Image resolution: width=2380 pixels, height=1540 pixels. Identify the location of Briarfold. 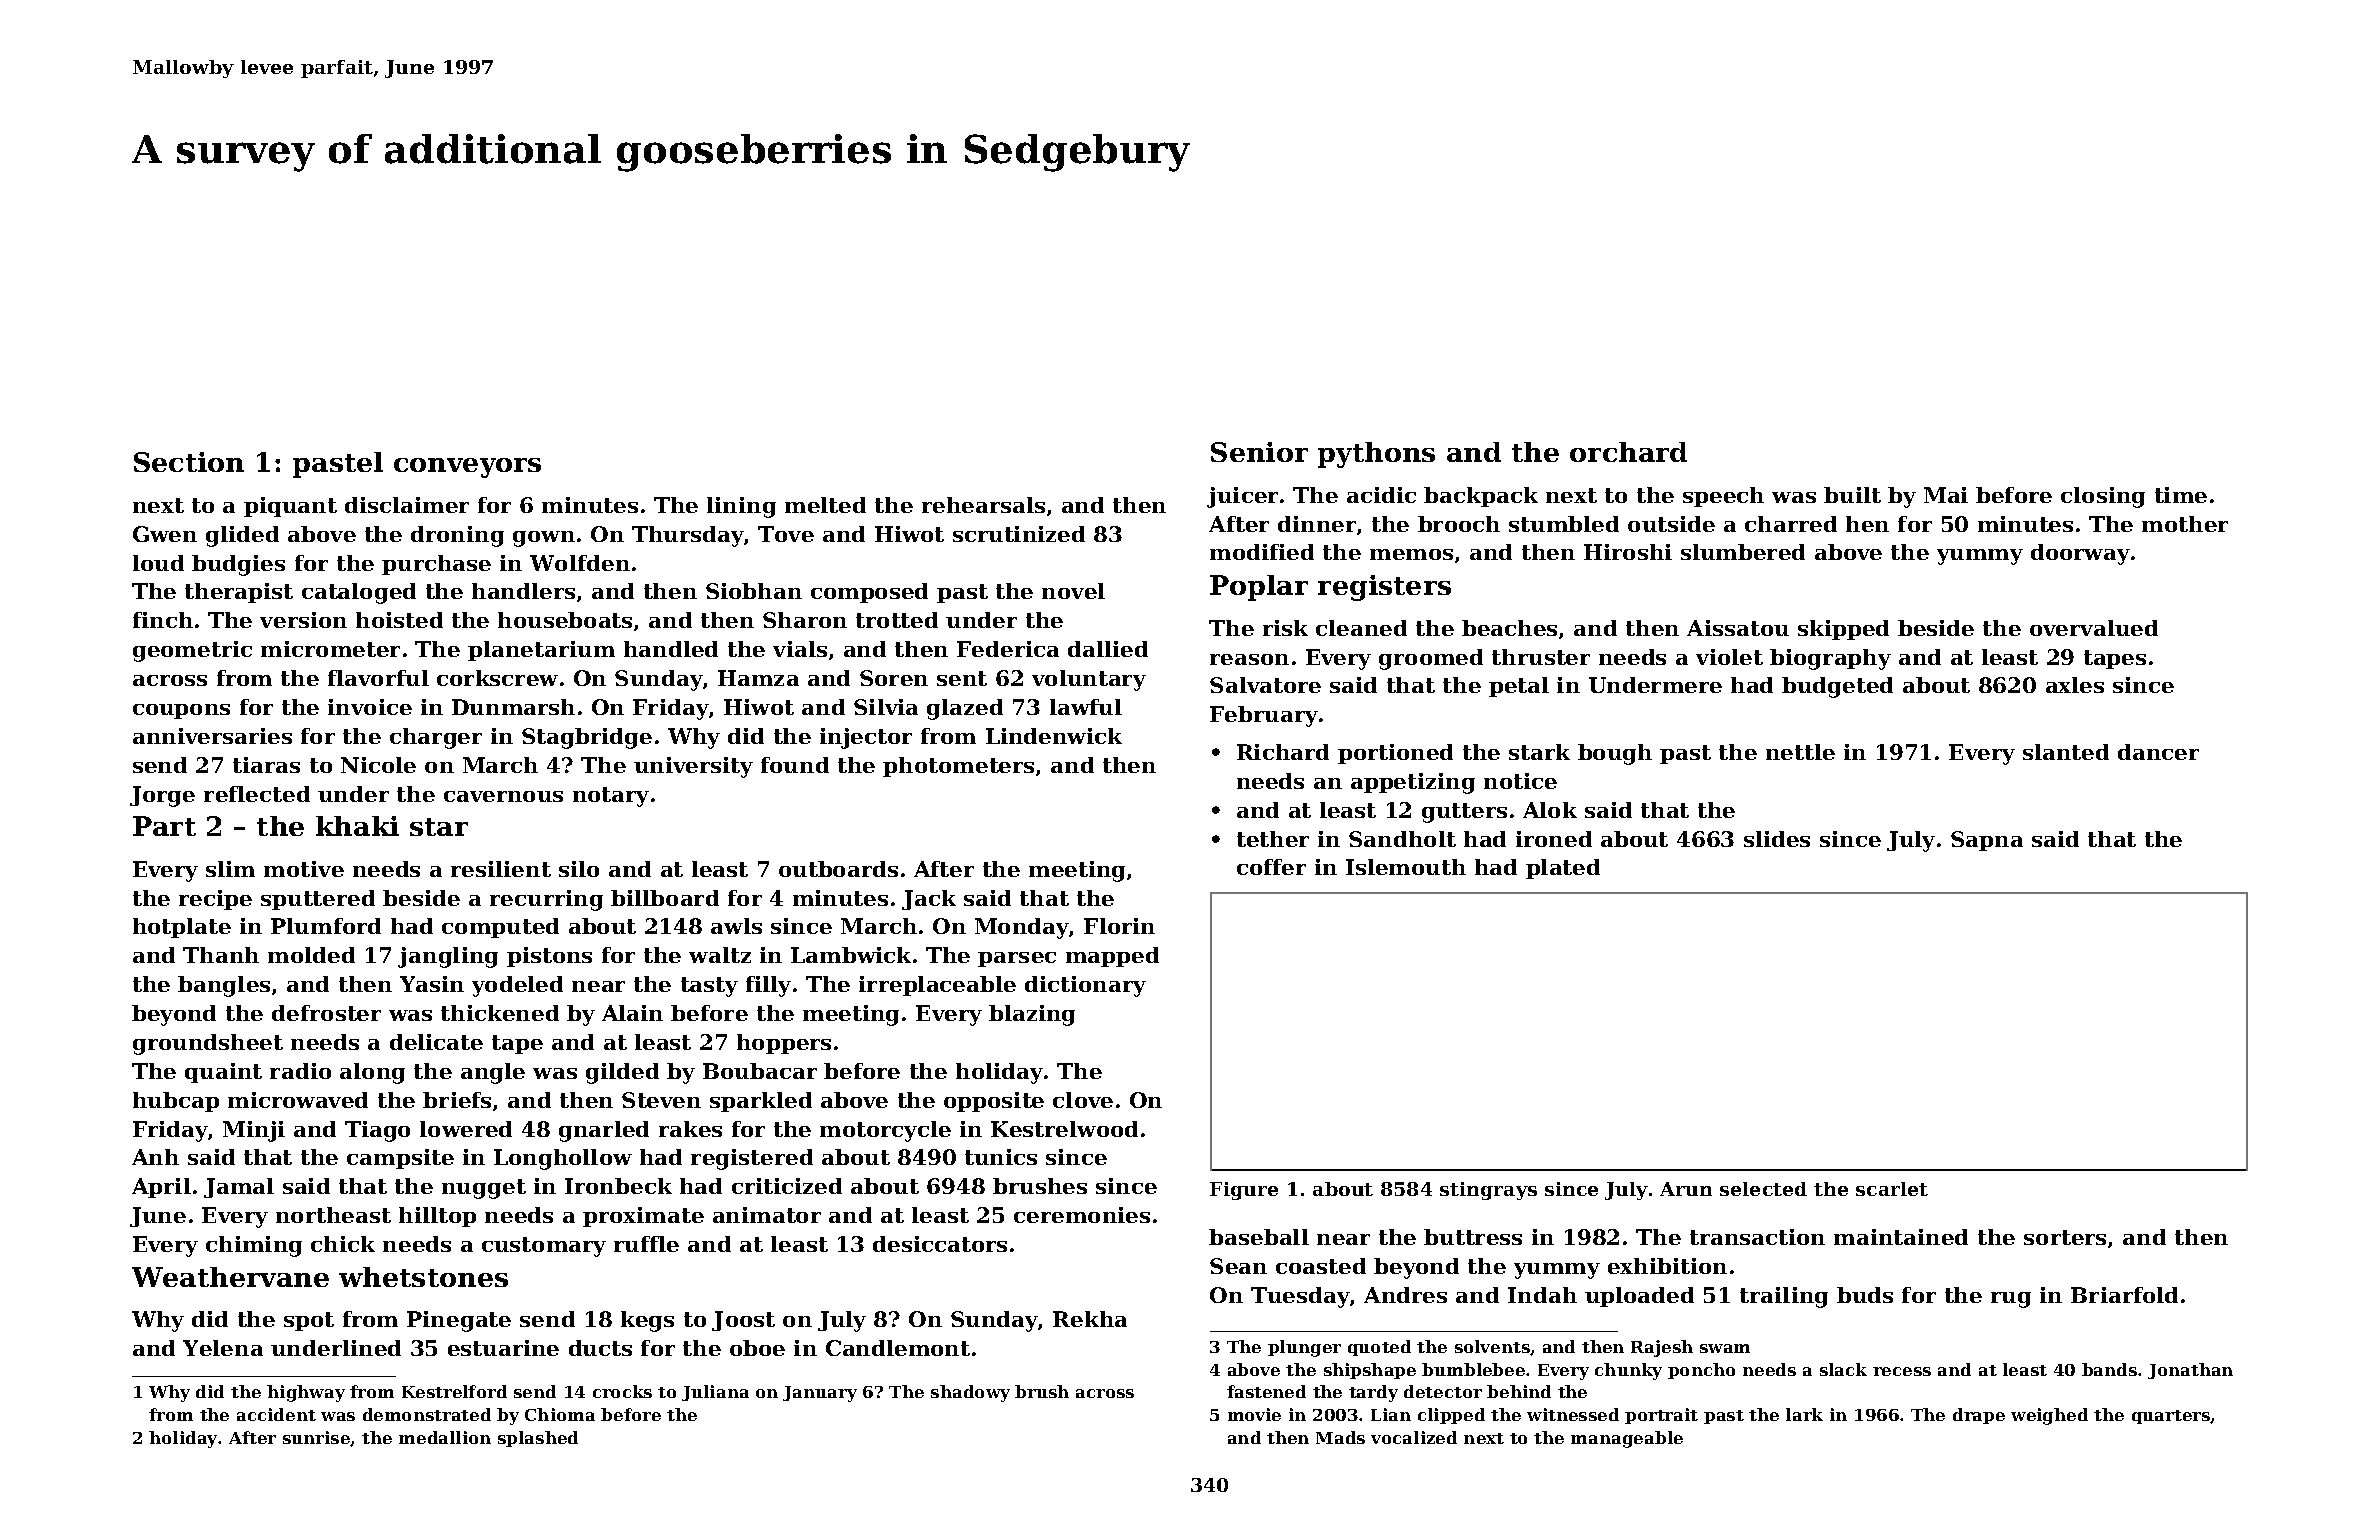
(2124, 1295).
